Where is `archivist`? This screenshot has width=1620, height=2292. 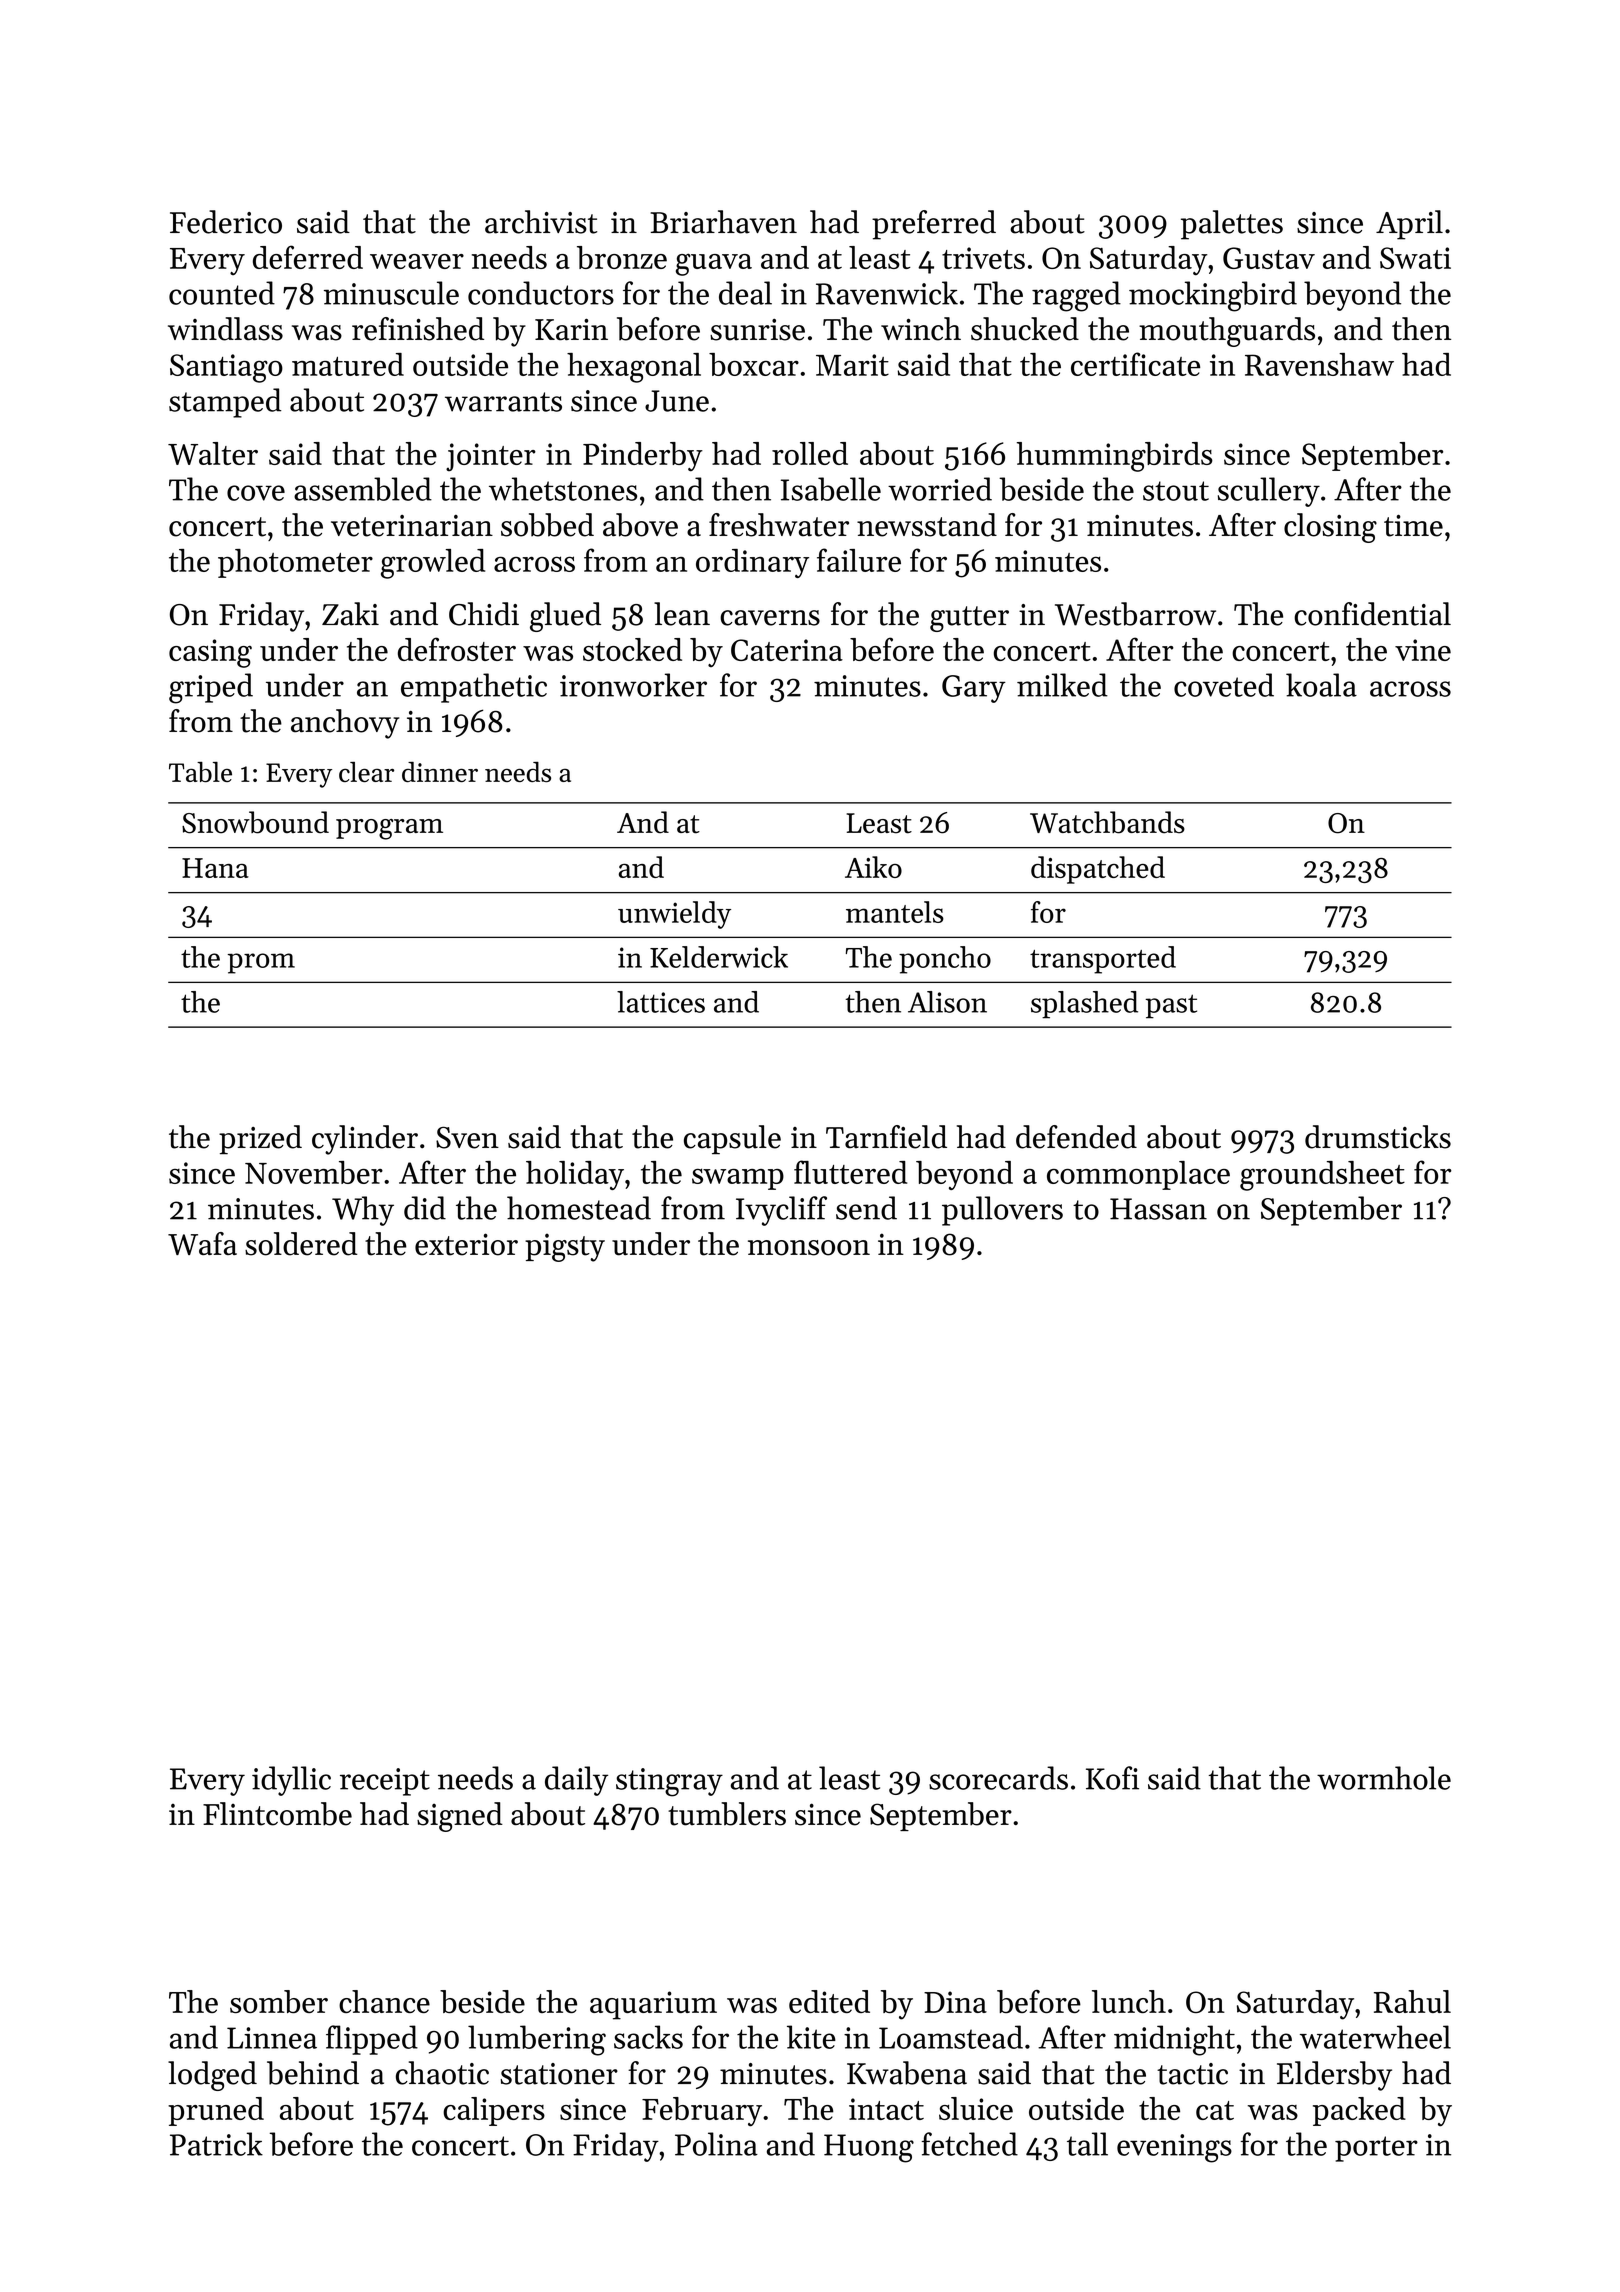
archivist is located at coordinates (541, 222).
